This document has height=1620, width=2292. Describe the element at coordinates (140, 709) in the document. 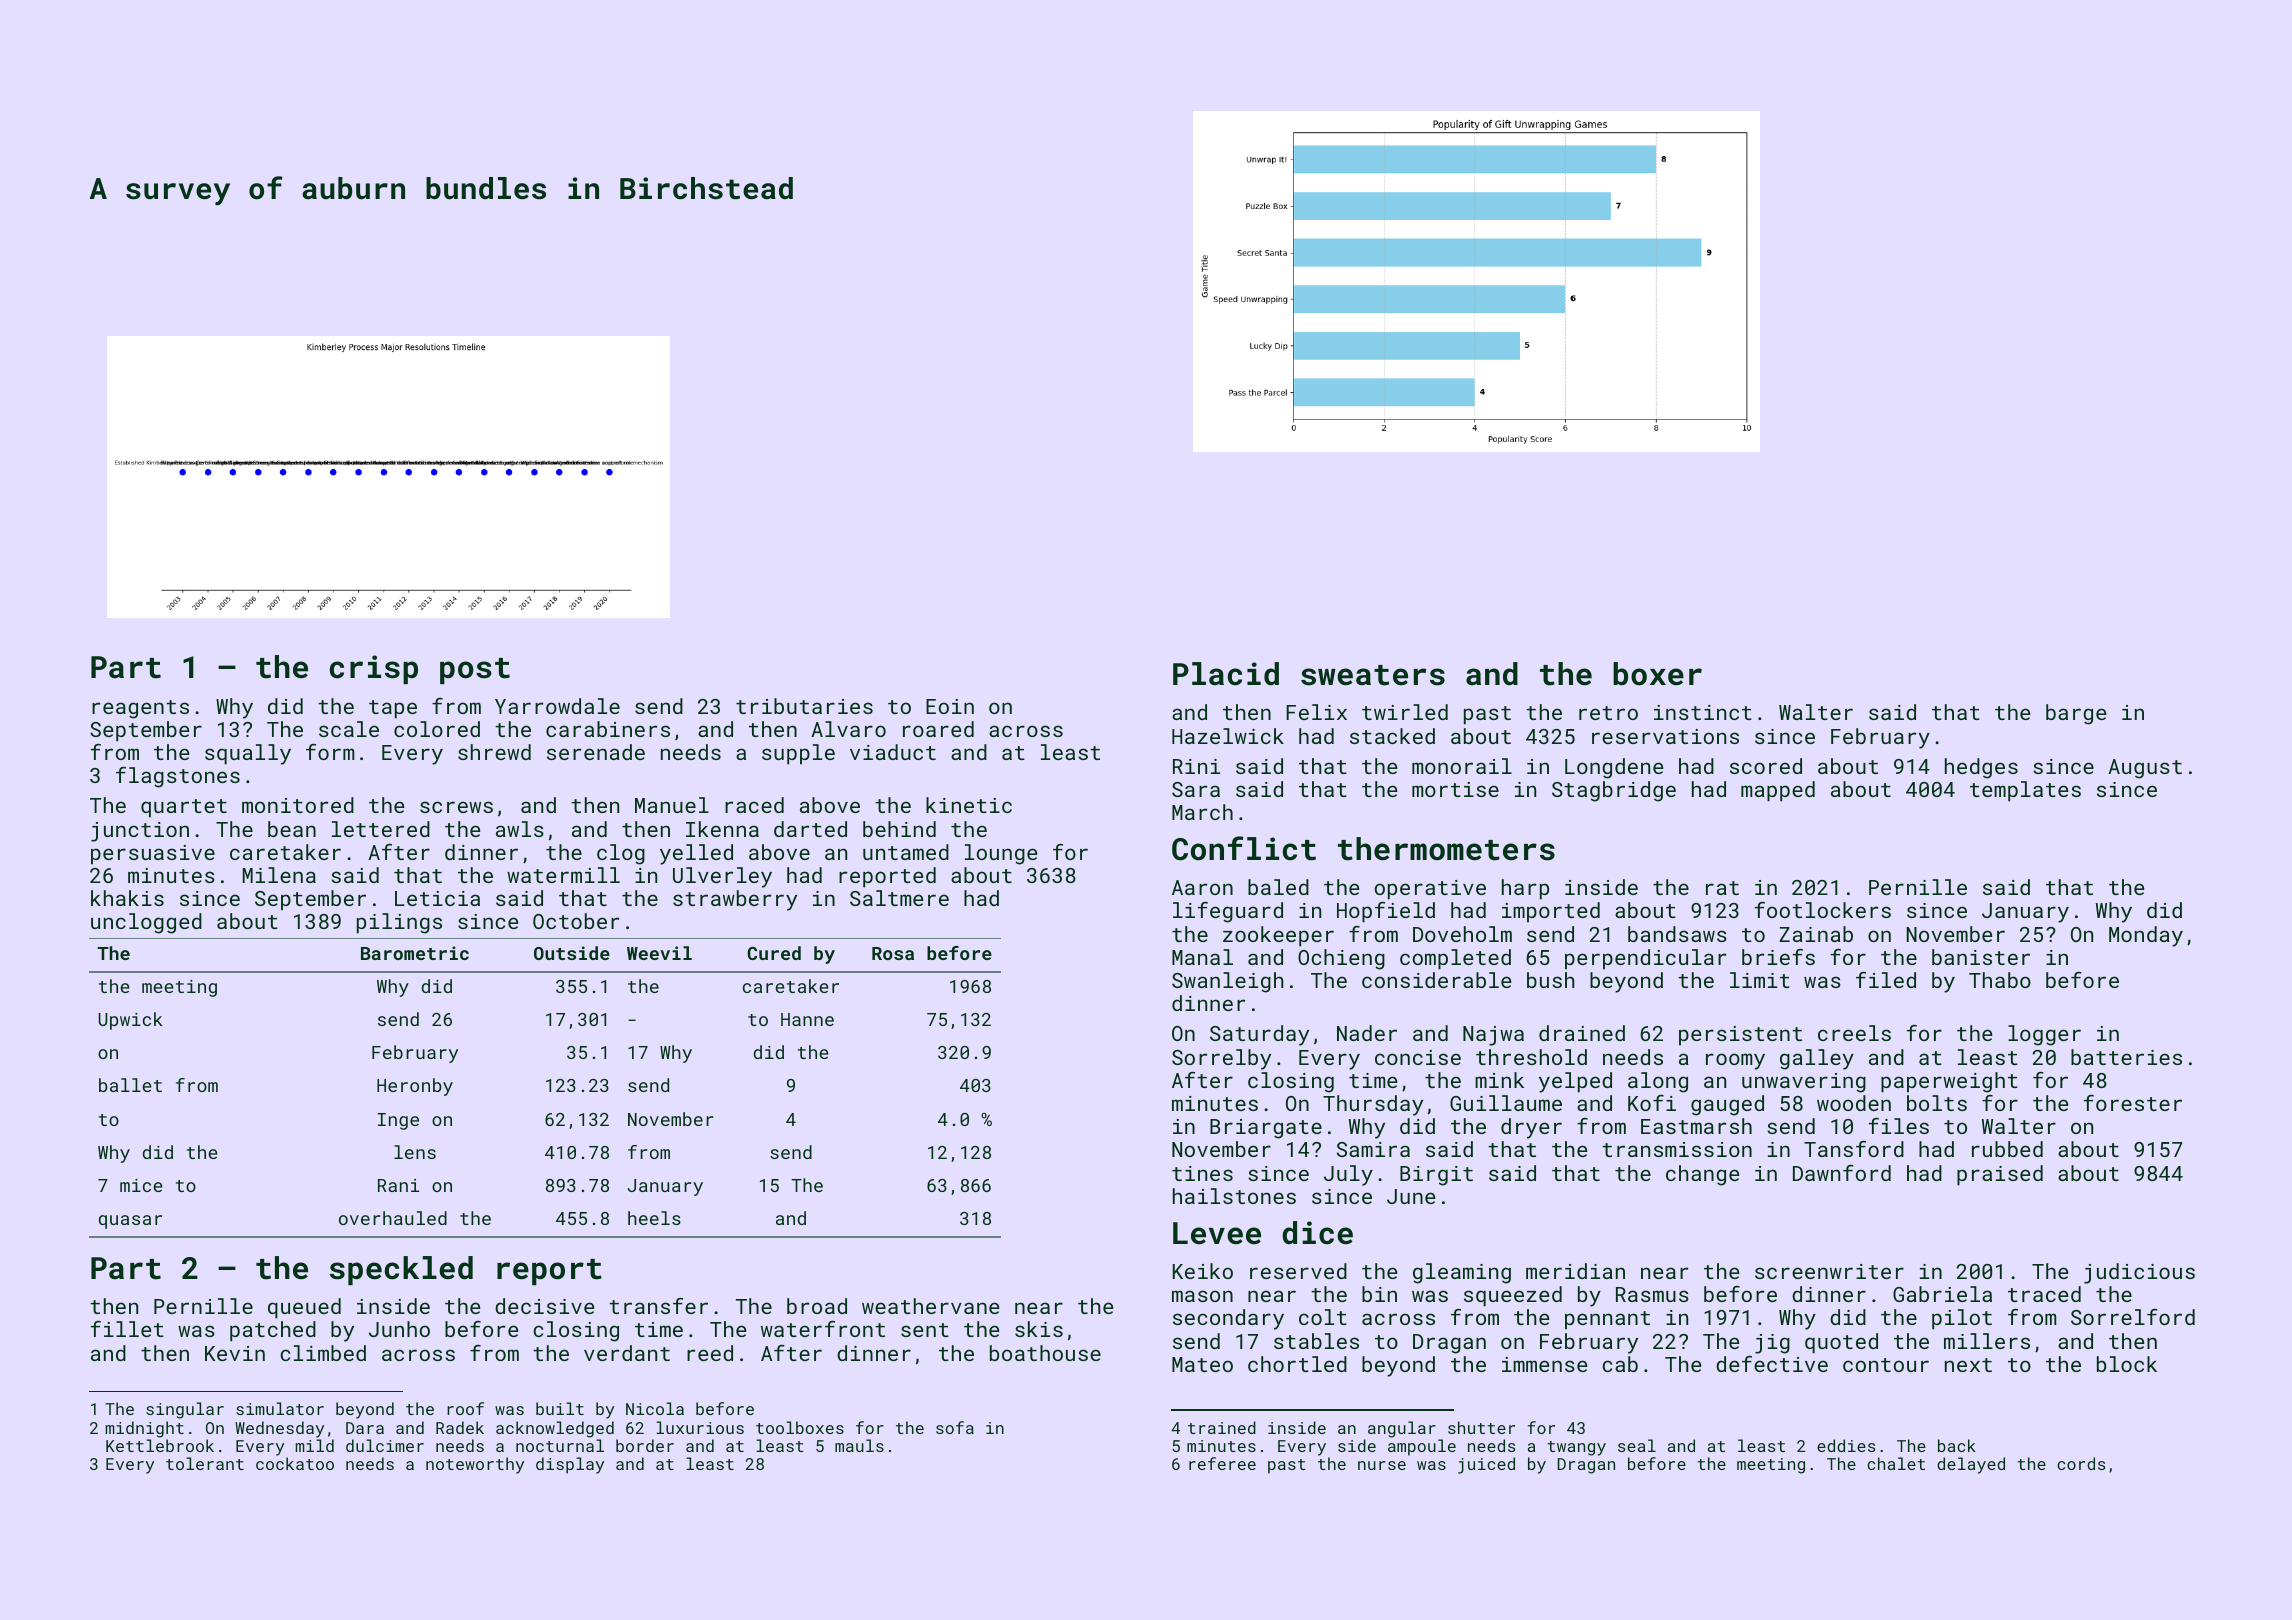

I see `reagents` at that location.
